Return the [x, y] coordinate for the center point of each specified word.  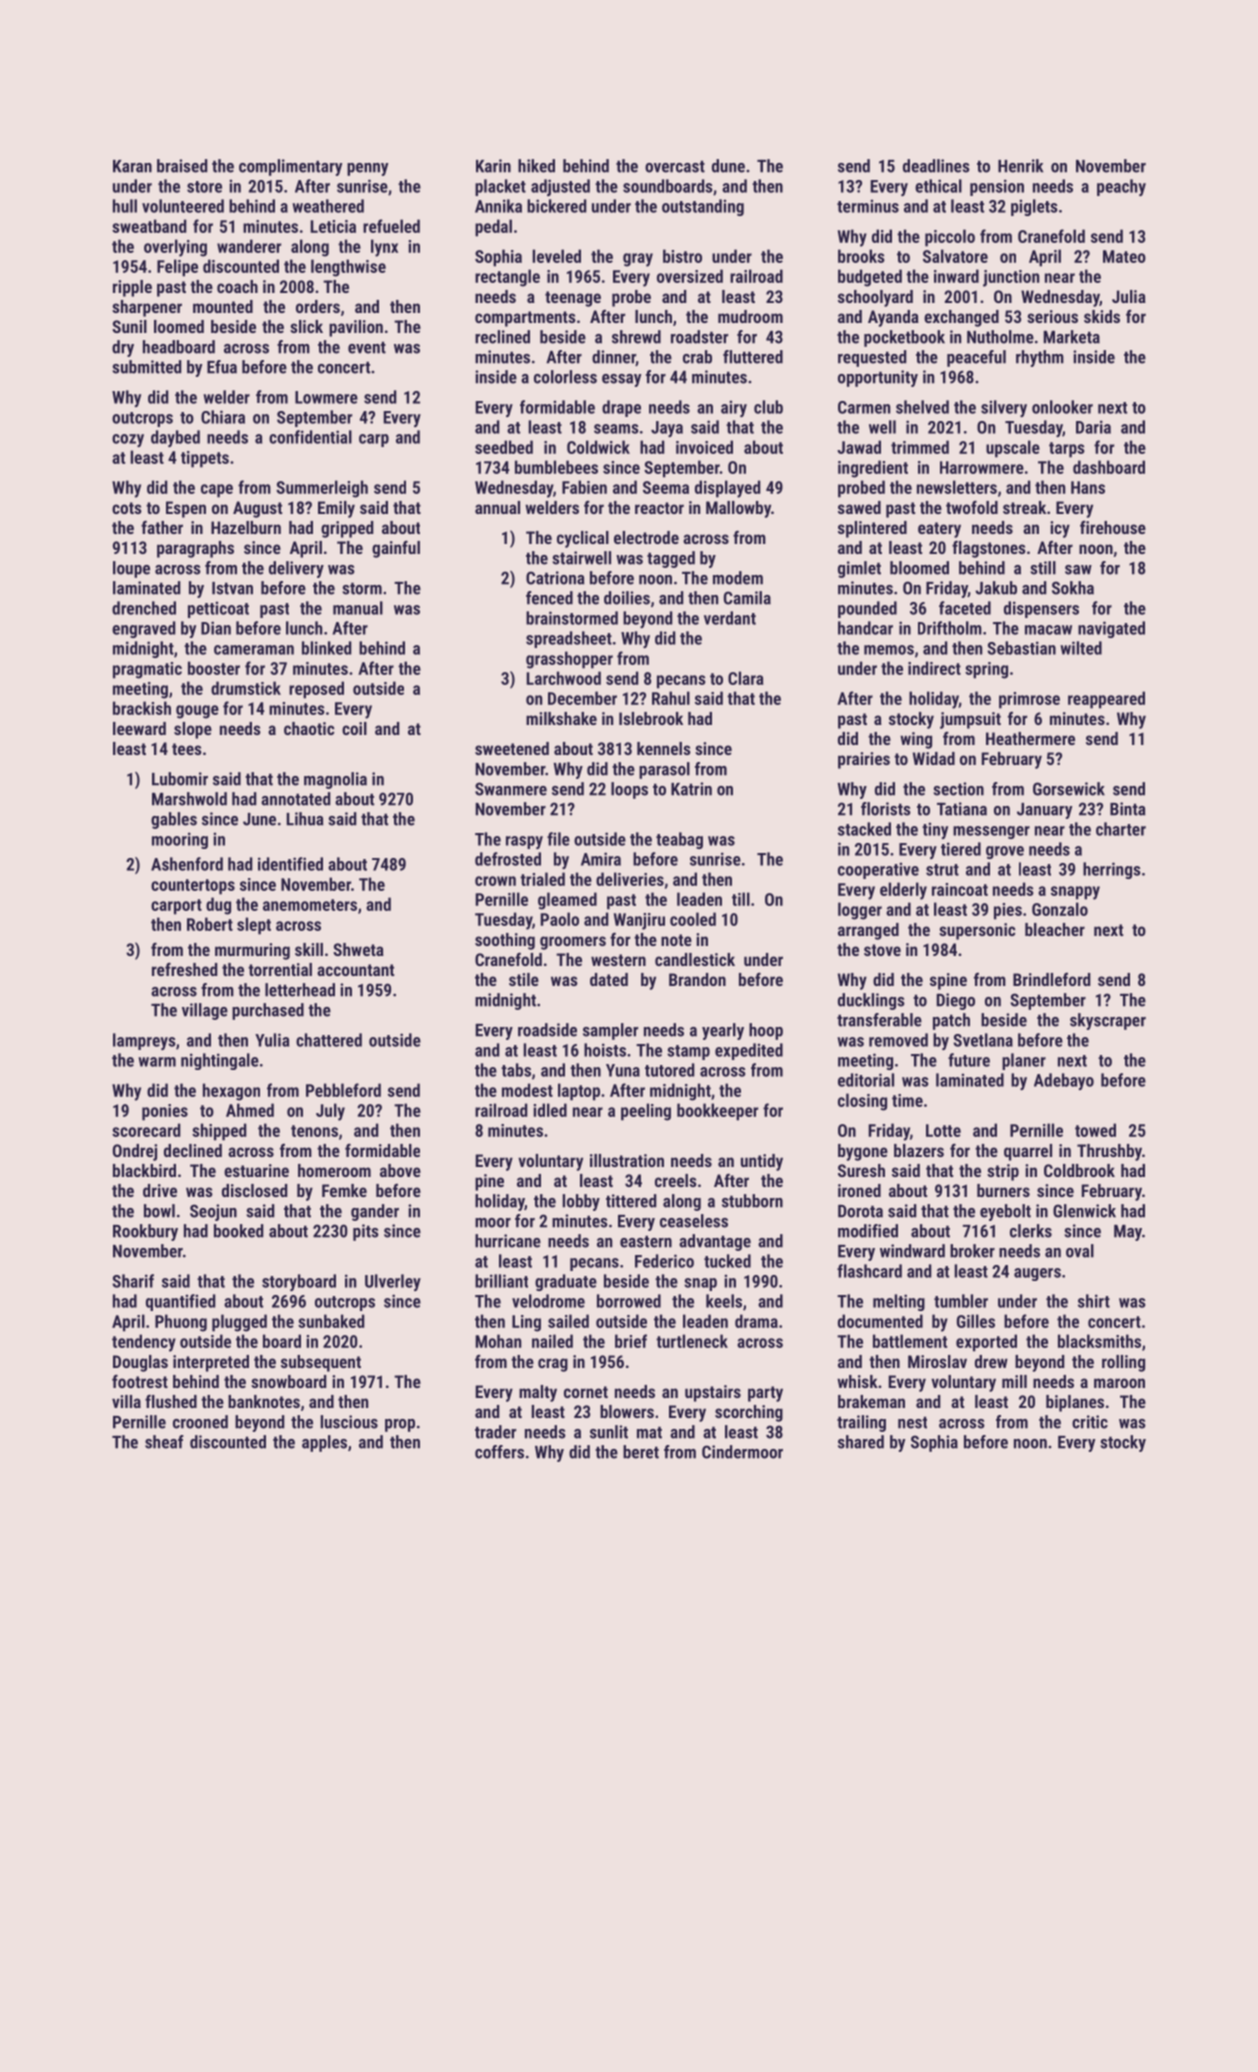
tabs [516, 1070]
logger [860, 911]
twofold [972, 507]
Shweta [358, 949]
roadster [699, 337]
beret [641, 1452]
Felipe [177, 268]
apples [324, 1443]
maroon [1119, 1383]
